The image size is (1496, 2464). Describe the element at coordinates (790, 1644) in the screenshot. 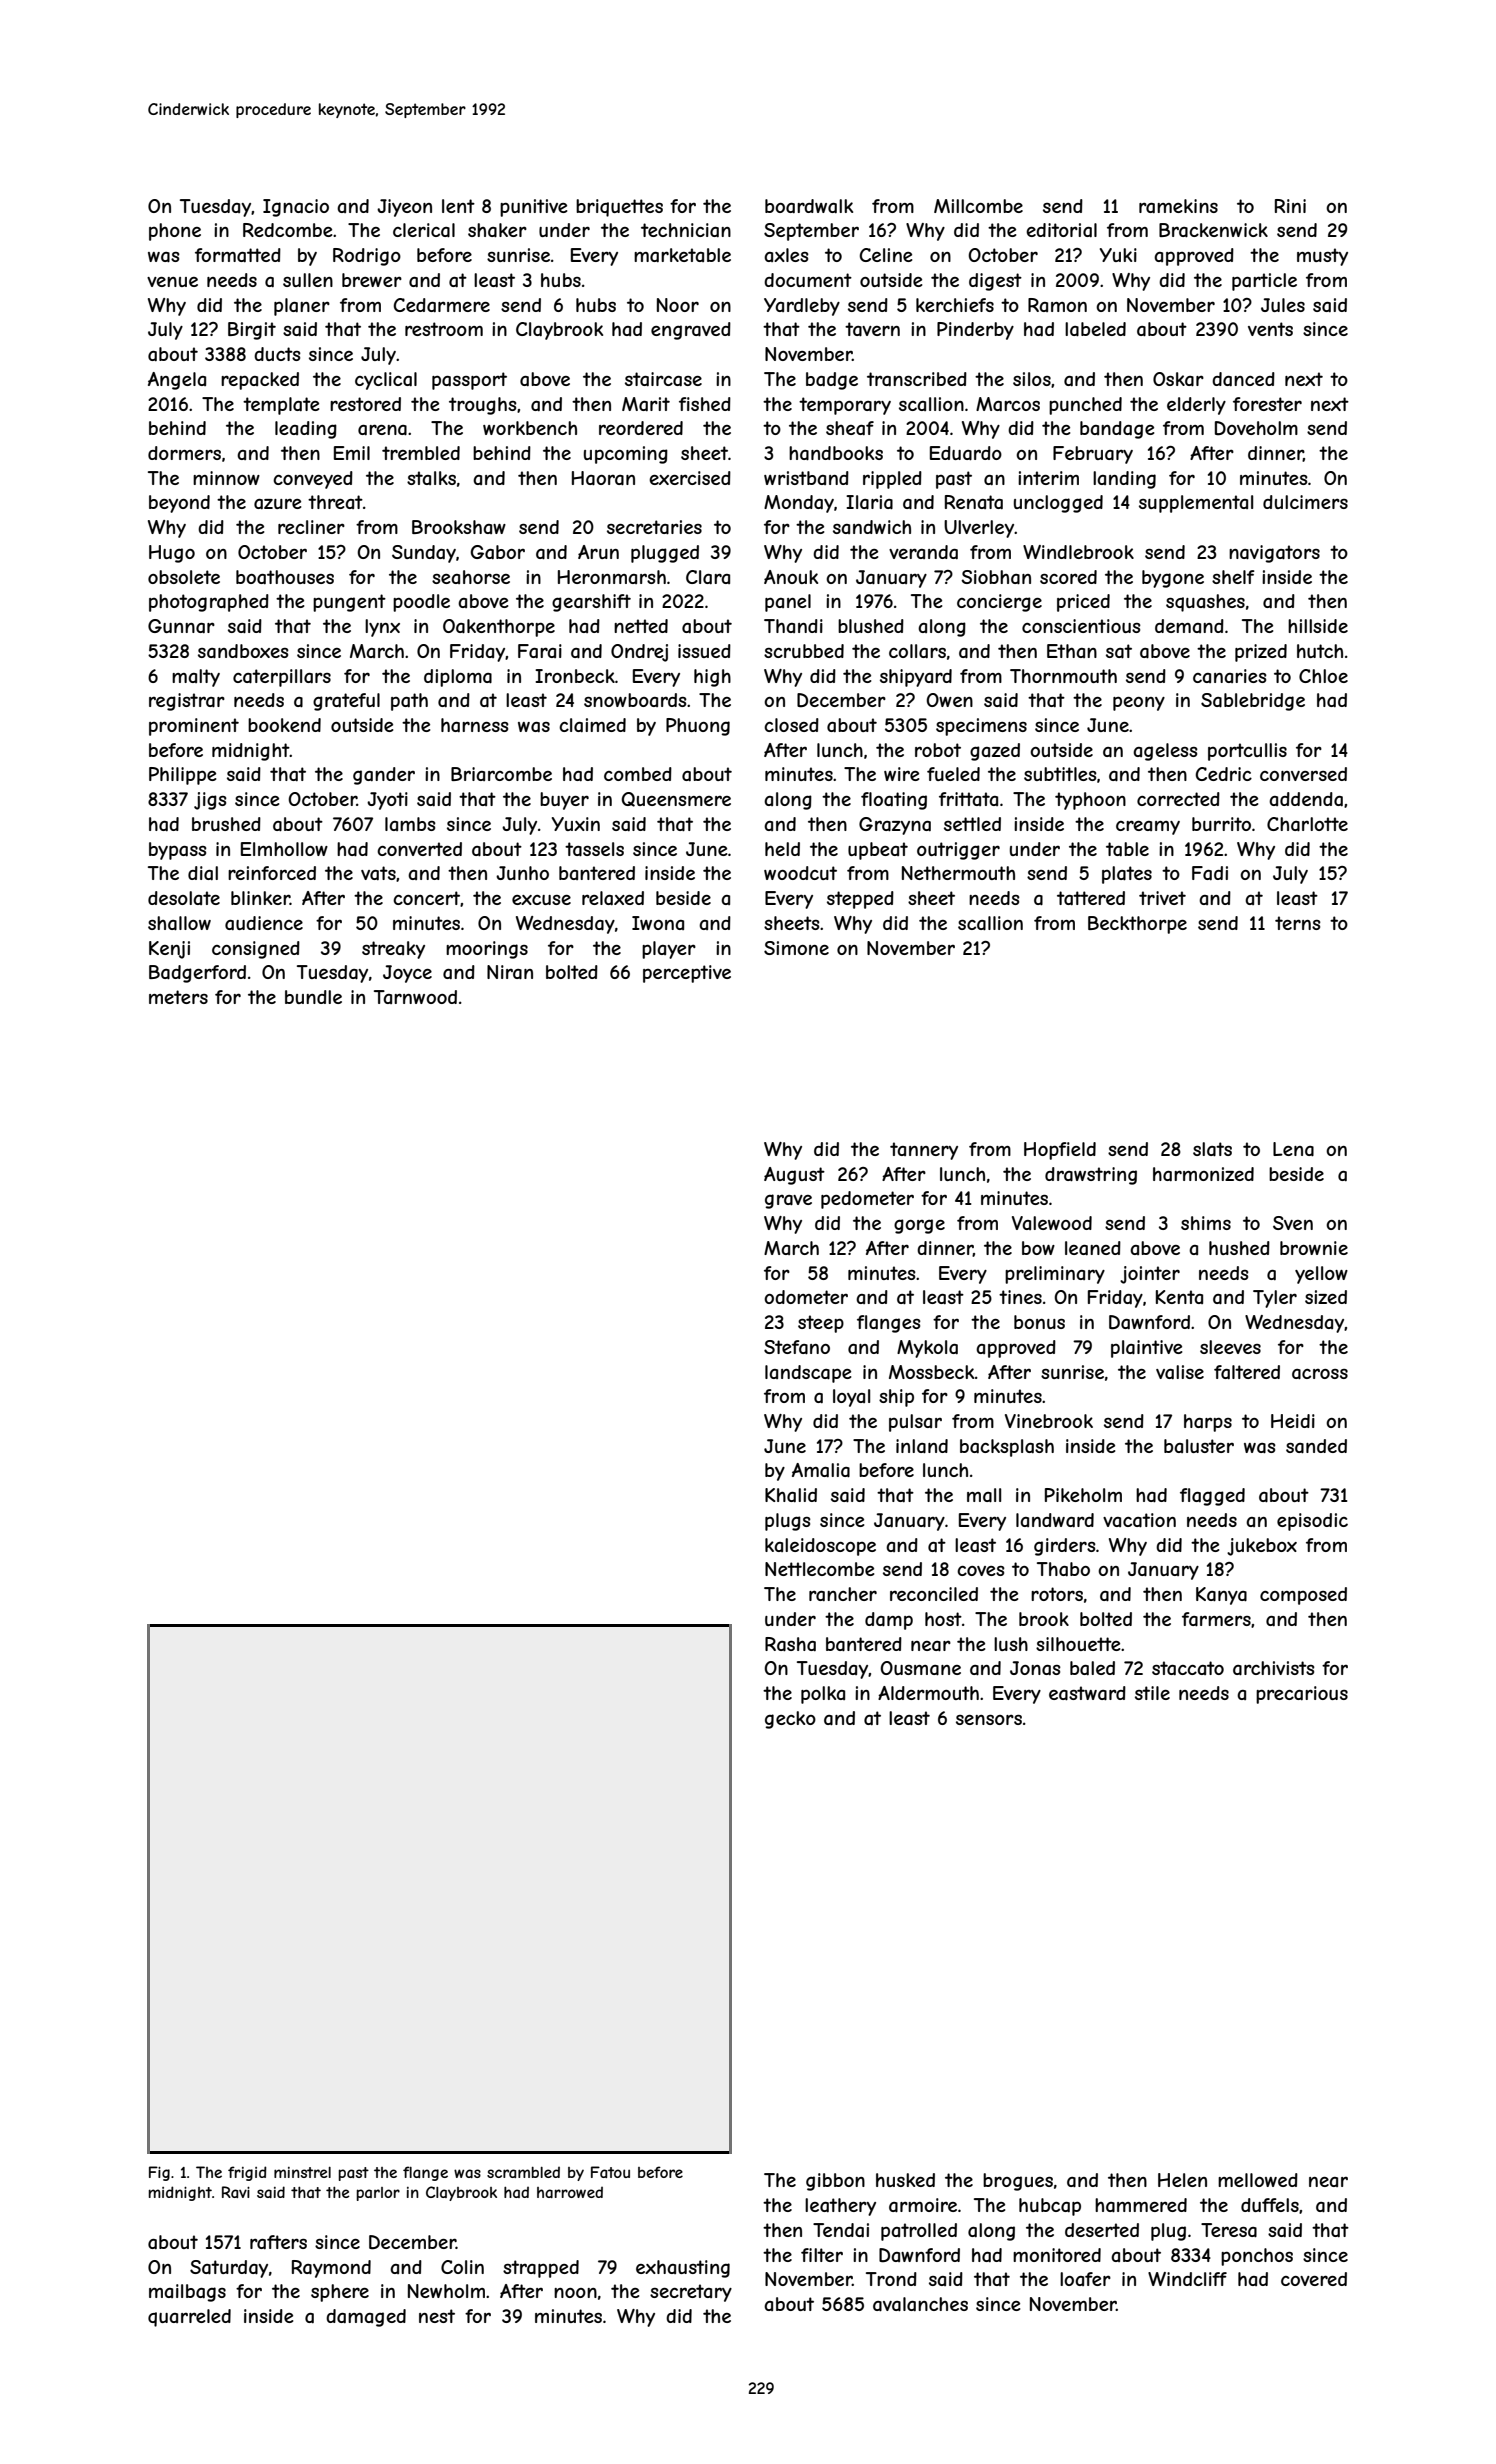

I see `Rasha` at that location.
